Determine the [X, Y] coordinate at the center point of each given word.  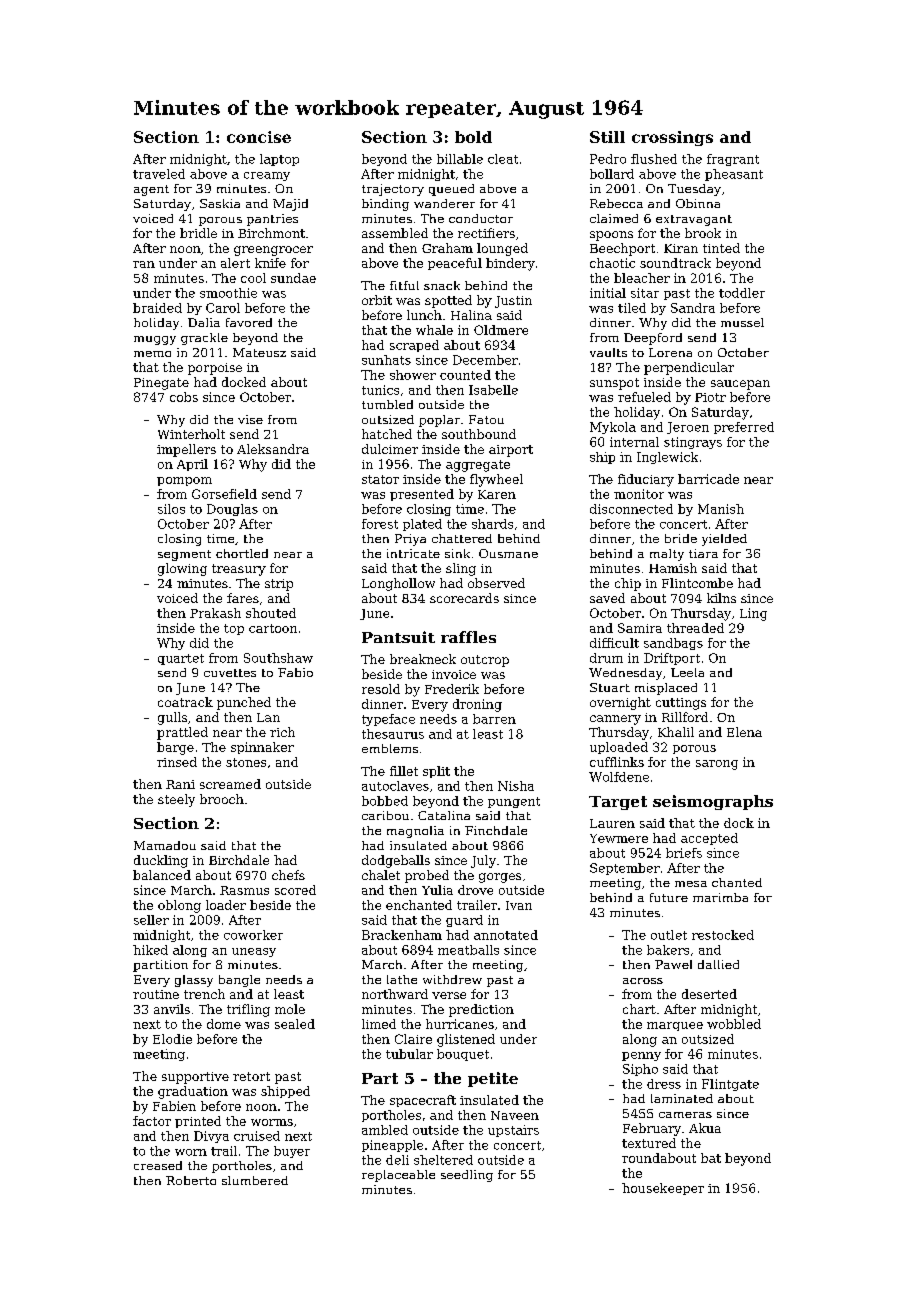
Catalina [444, 815]
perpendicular [689, 368]
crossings [672, 138]
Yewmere [619, 838]
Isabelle [493, 390]
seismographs [713, 802]
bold [473, 137]
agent [151, 190]
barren [494, 719]
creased [158, 1165]
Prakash [215, 613]
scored [295, 890]
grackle [204, 339]
